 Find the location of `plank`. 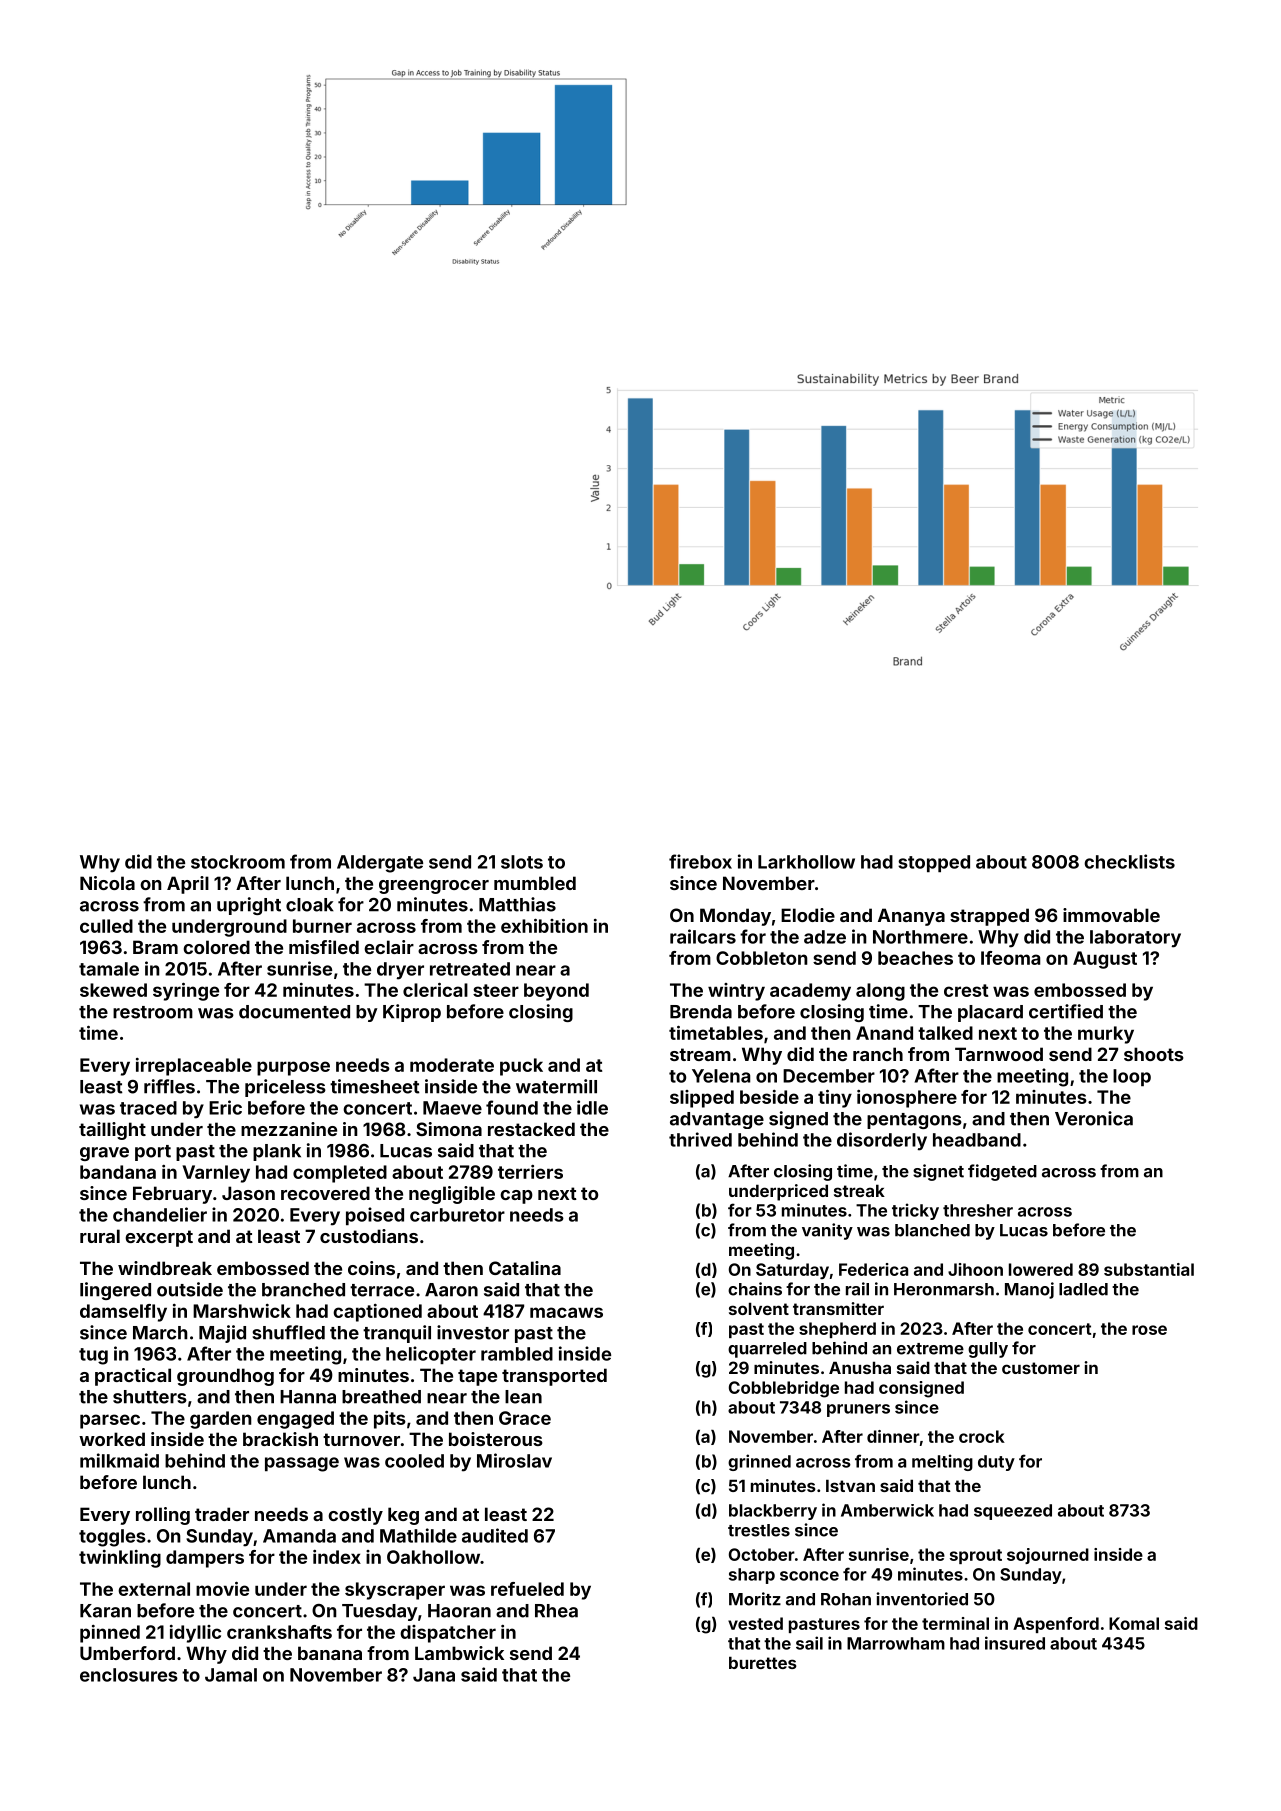

plank is located at coordinates (277, 1152).
